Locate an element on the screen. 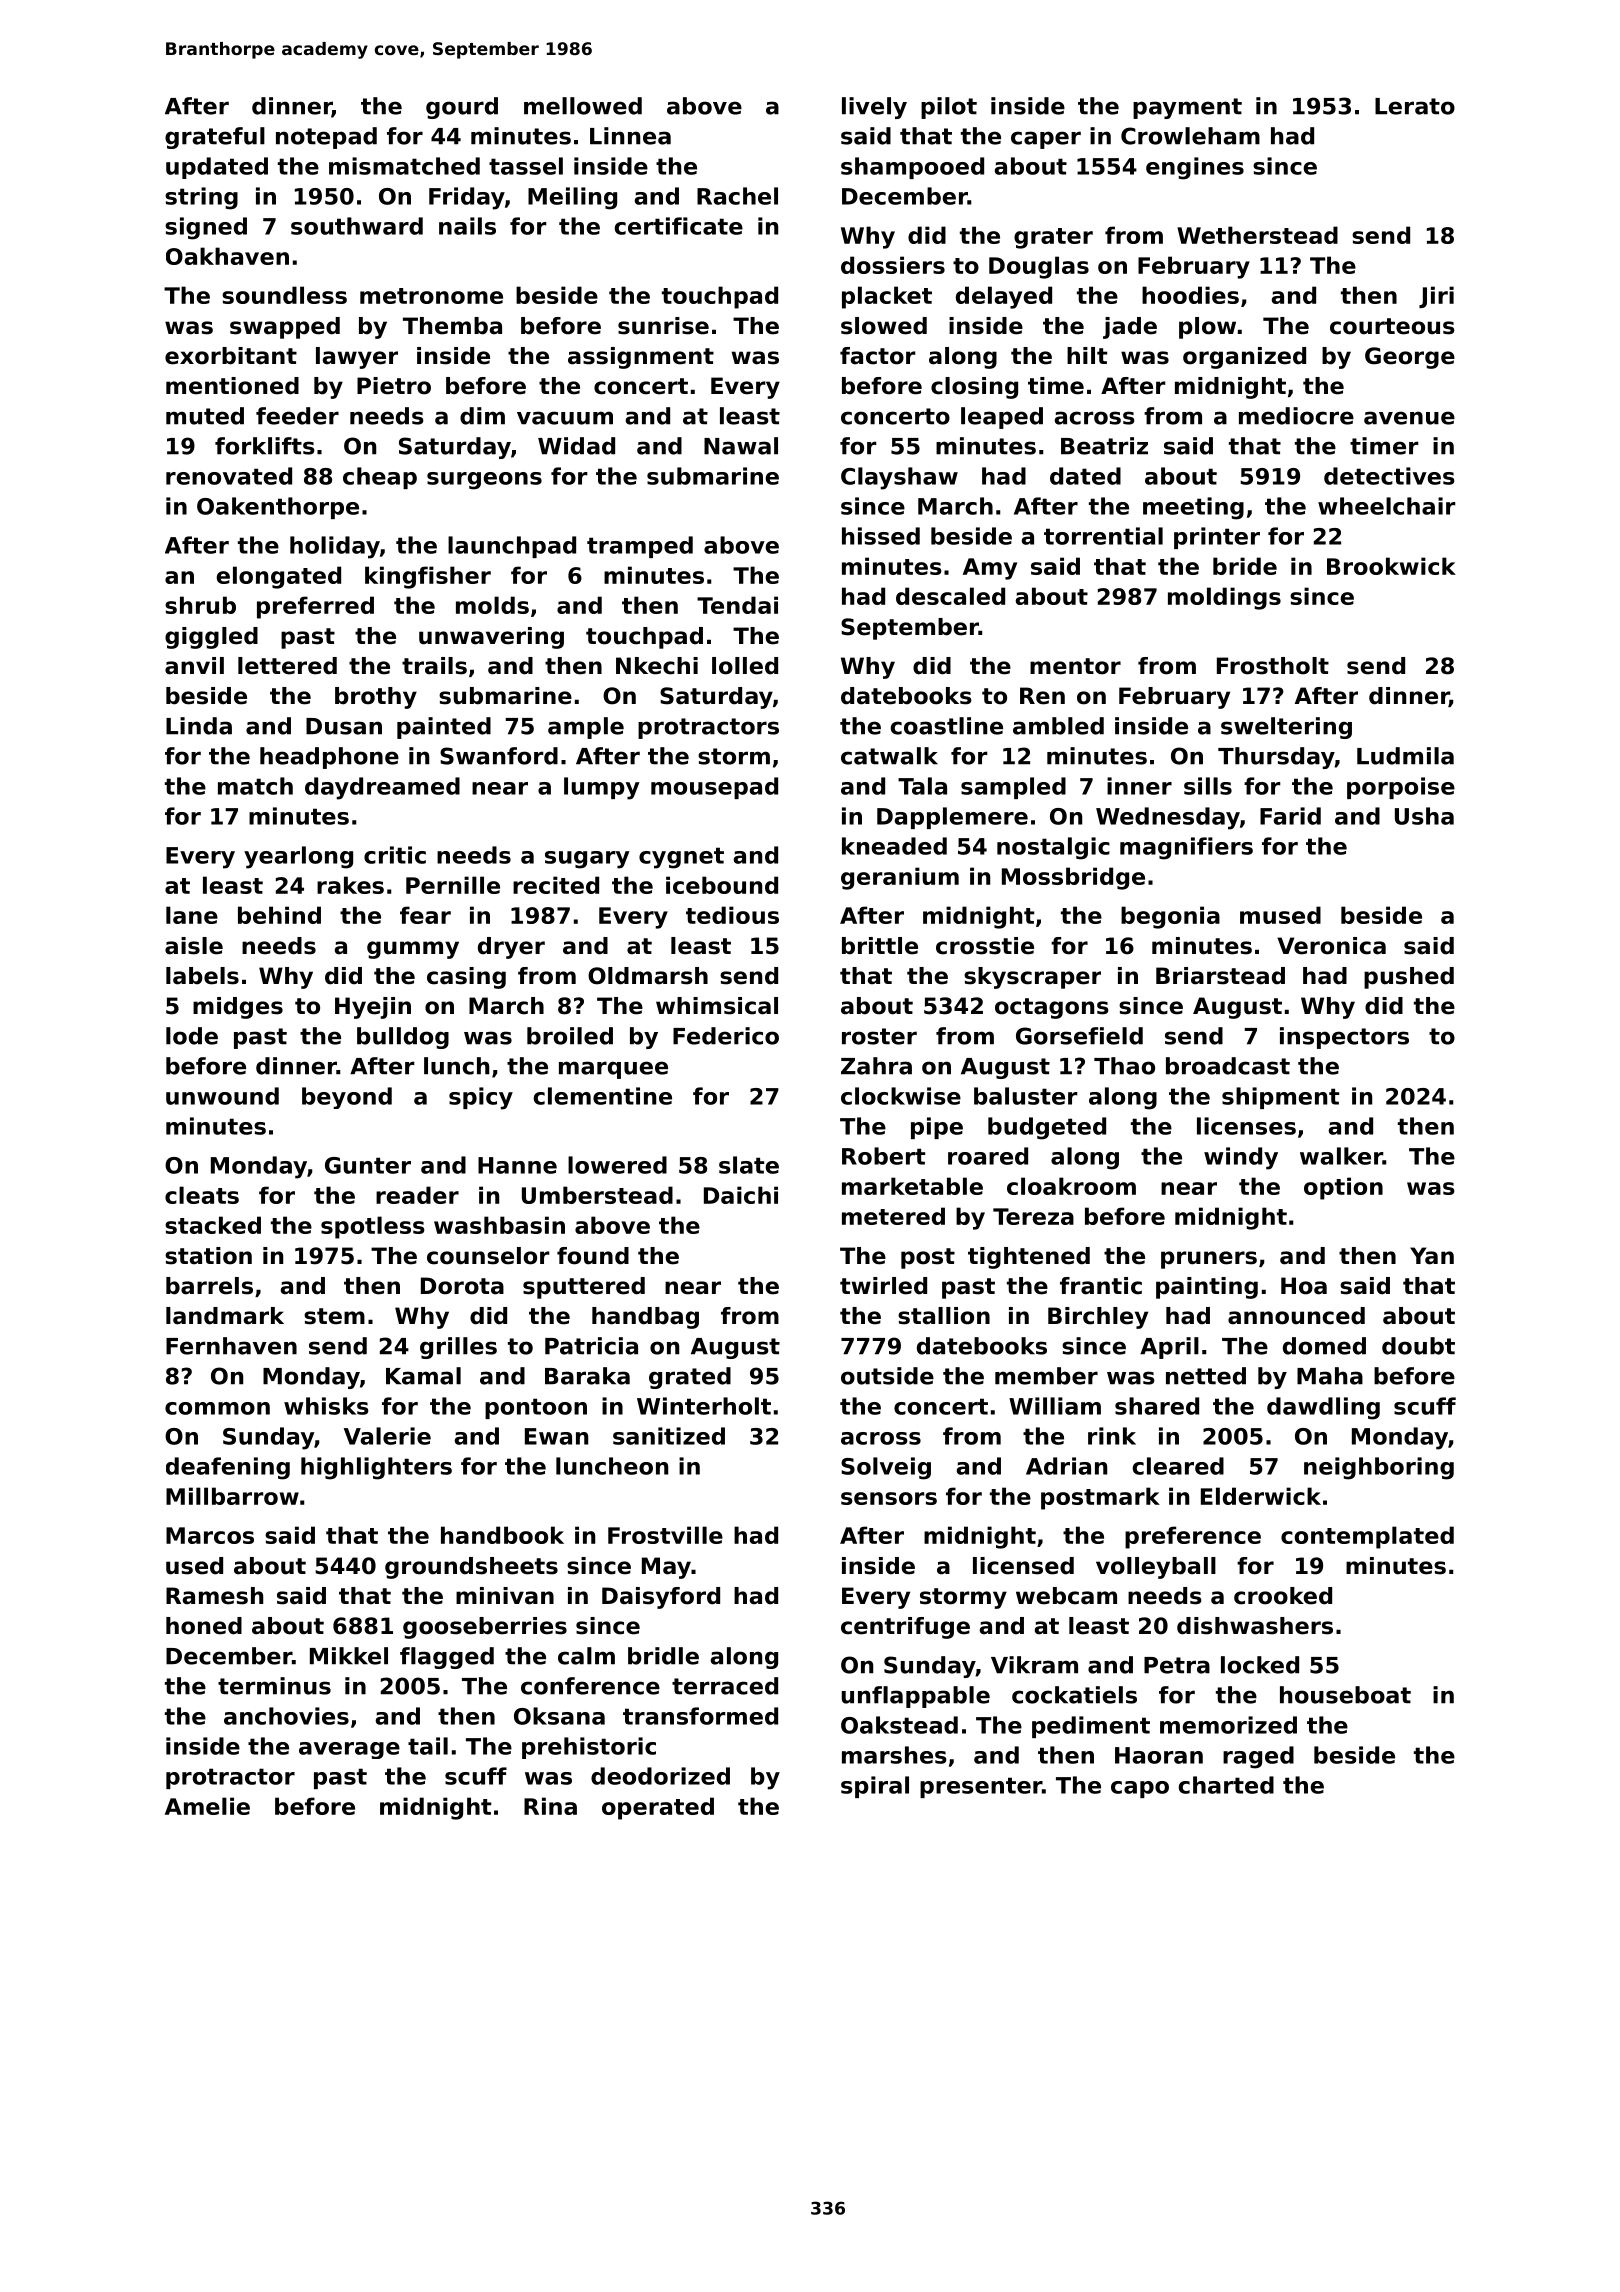 The height and width of the screenshot is (2292, 1620). anchovies is located at coordinates (286, 1716).
